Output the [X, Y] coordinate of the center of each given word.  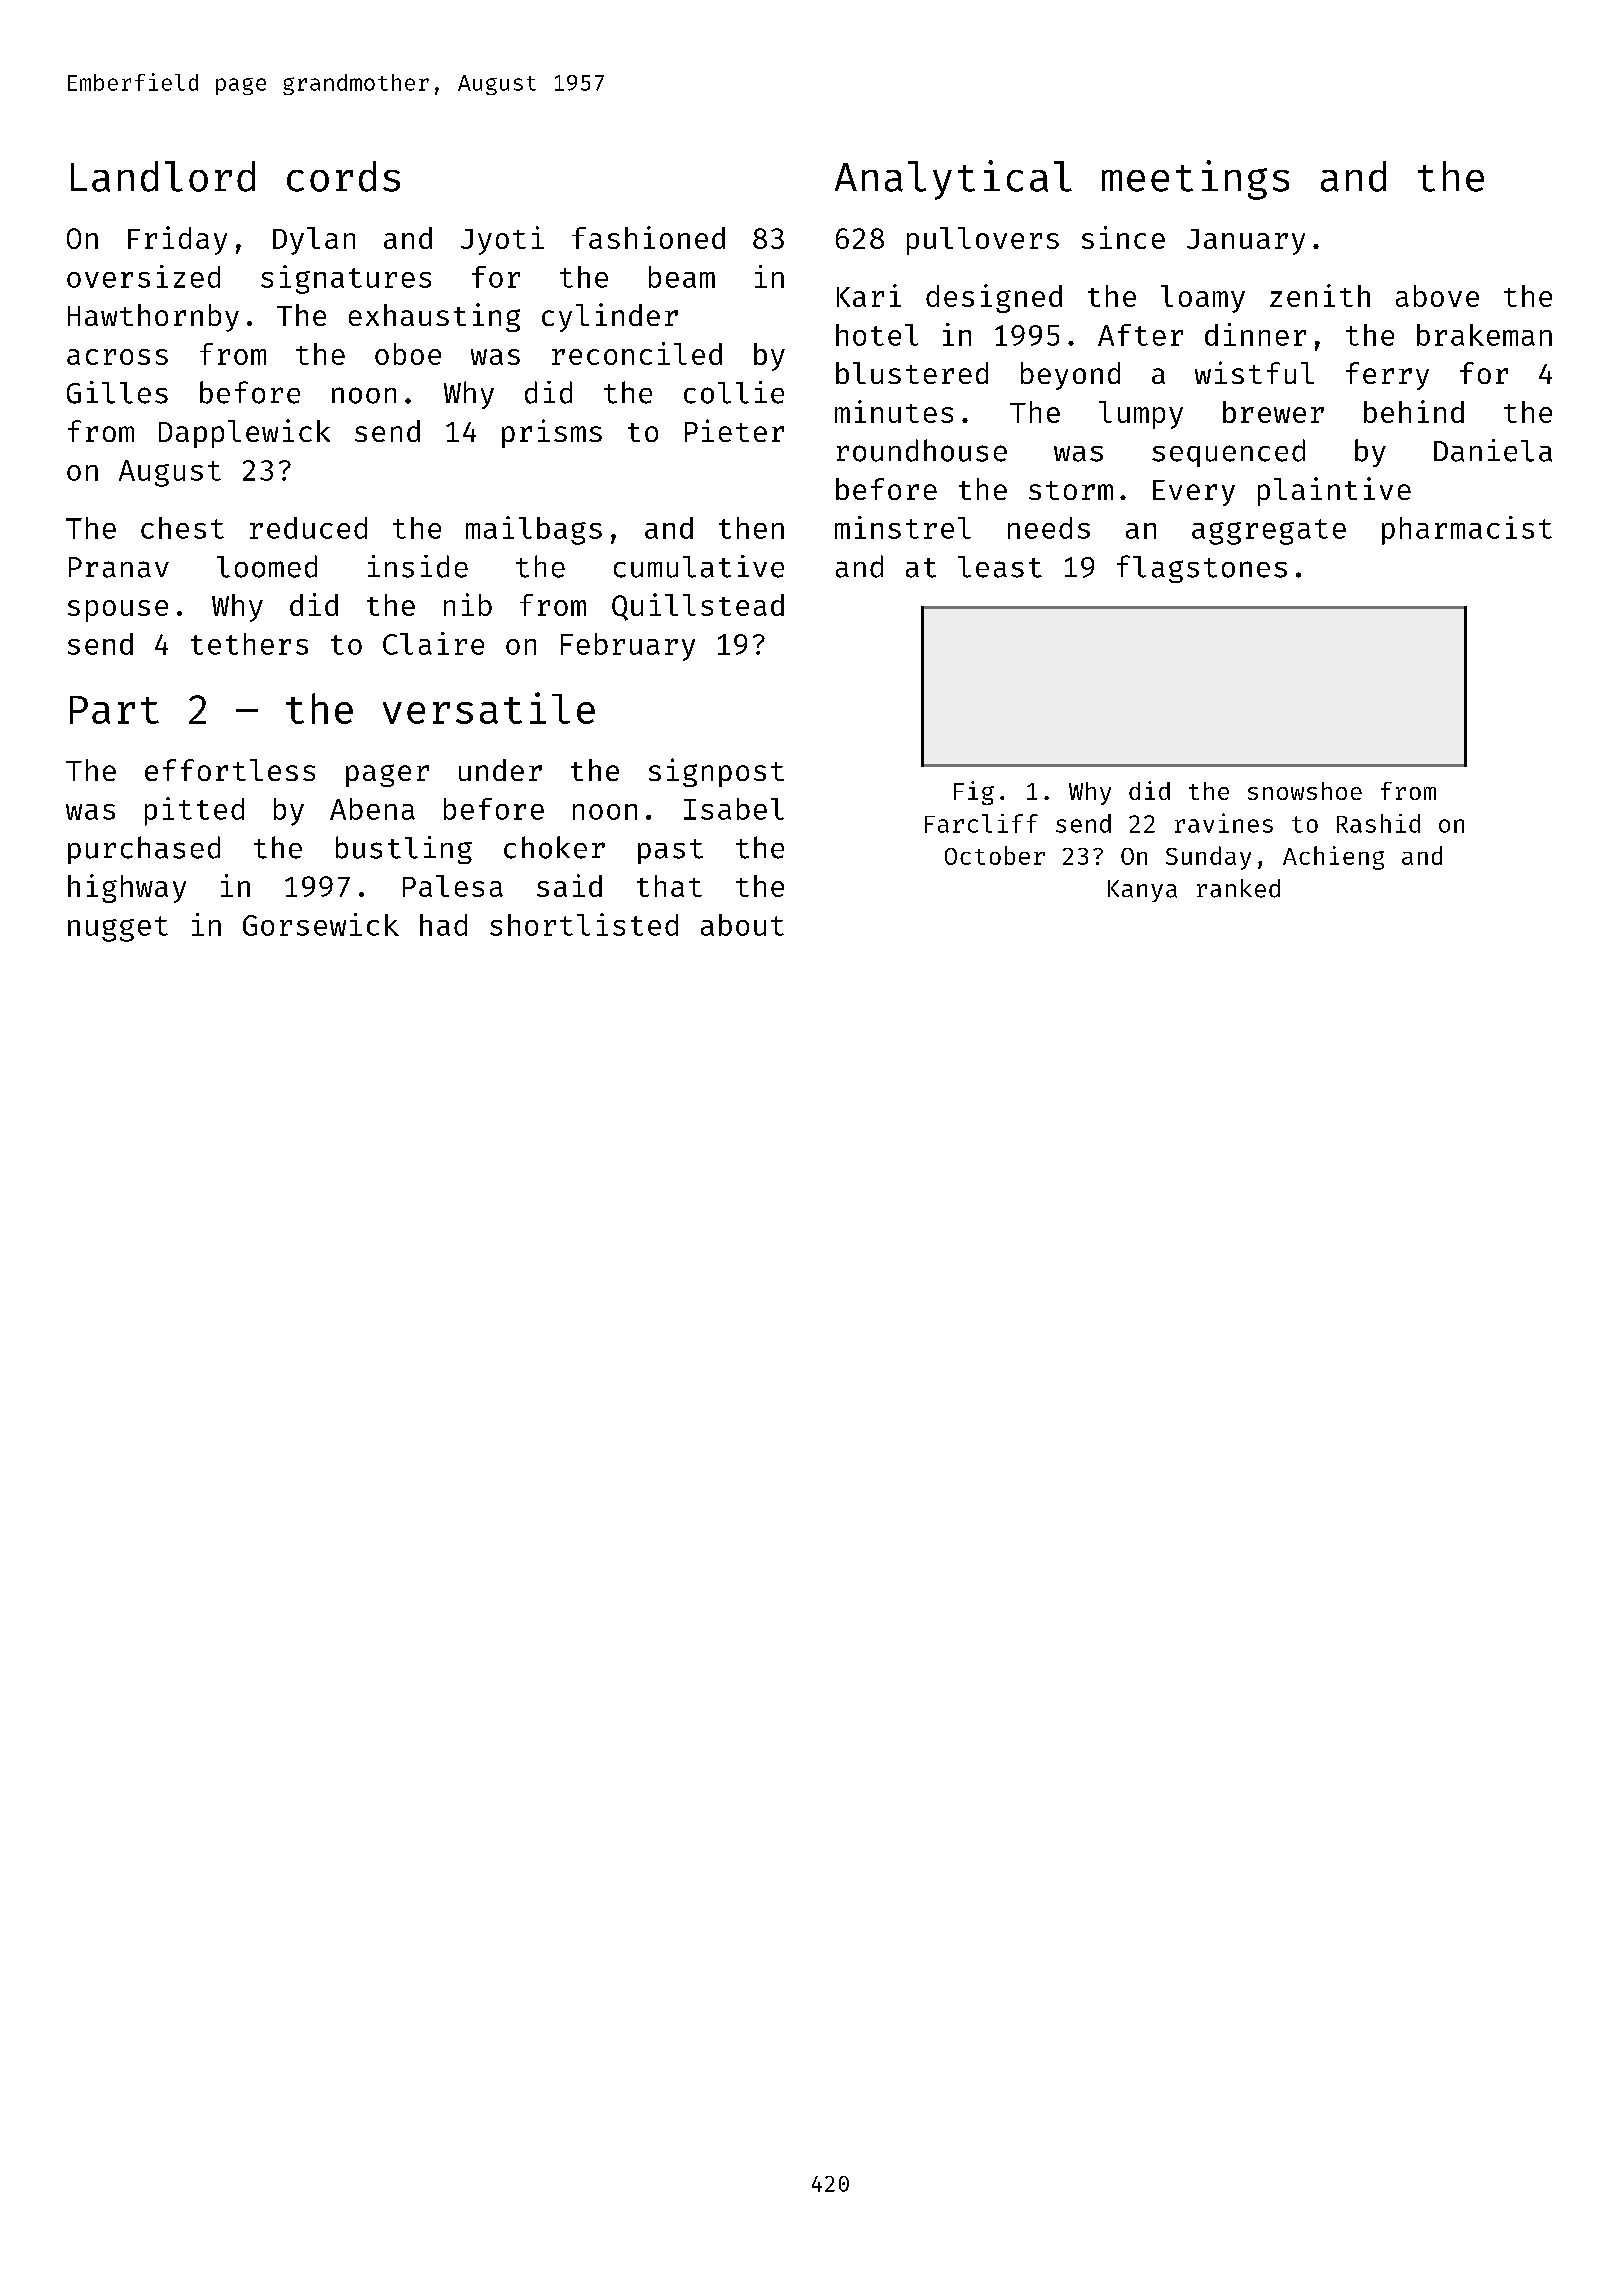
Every [1194, 493]
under [500, 770]
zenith [1320, 295]
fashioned [648, 237]
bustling [404, 850]
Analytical [953, 180]
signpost [716, 772]
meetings [1195, 180]
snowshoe [1305, 791]
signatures [346, 279]
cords [343, 176]
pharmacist [1467, 530]
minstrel [903, 527]
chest [182, 528]
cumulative [699, 566]
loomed [267, 566]
